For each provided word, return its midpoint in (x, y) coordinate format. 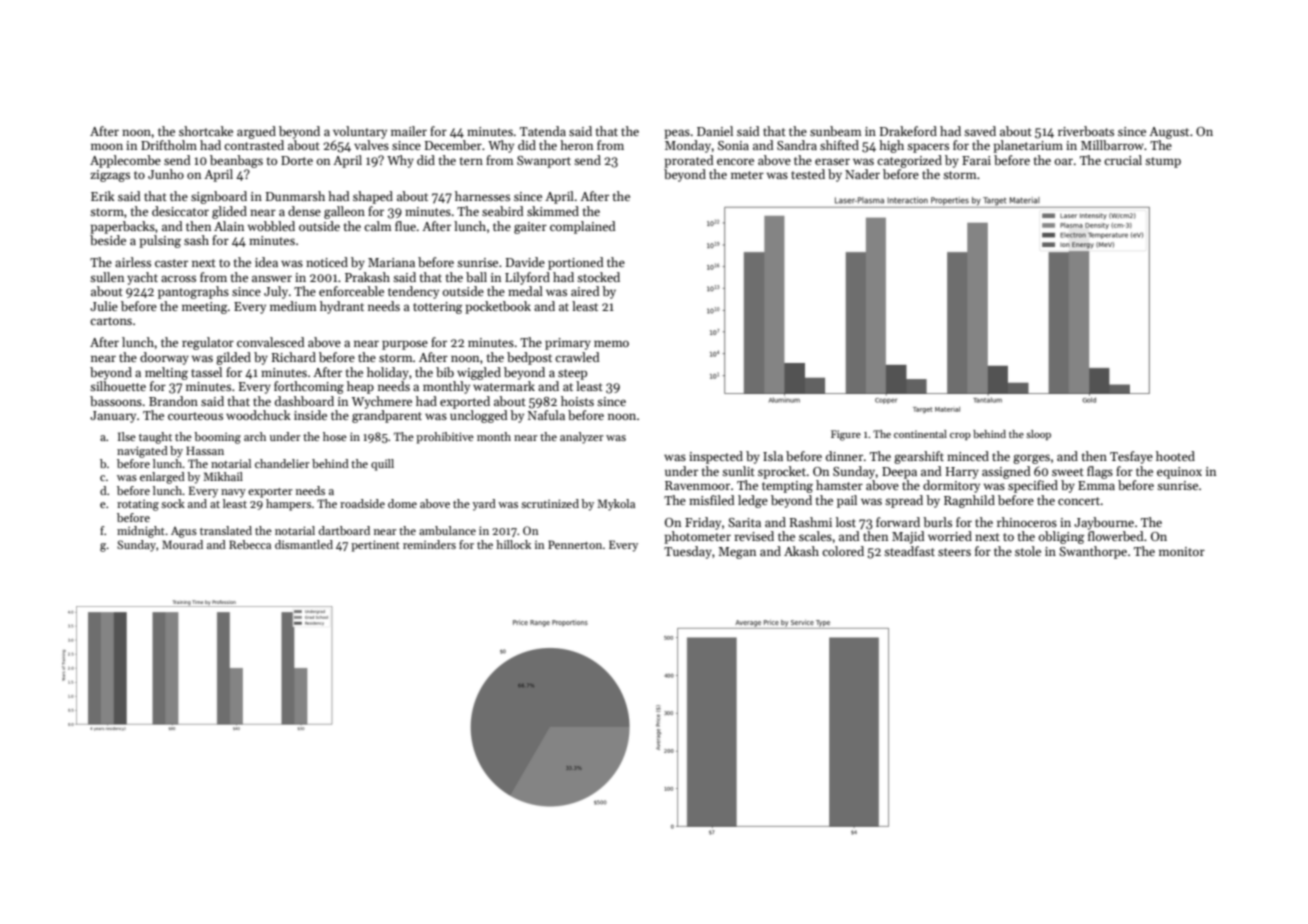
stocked (598, 277)
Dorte (297, 160)
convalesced (271, 342)
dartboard (344, 530)
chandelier (282, 463)
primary (568, 344)
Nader (862, 174)
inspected (716, 457)
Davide (525, 262)
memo (611, 343)
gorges (1031, 459)
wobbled (271, 226)
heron (576, 145)
